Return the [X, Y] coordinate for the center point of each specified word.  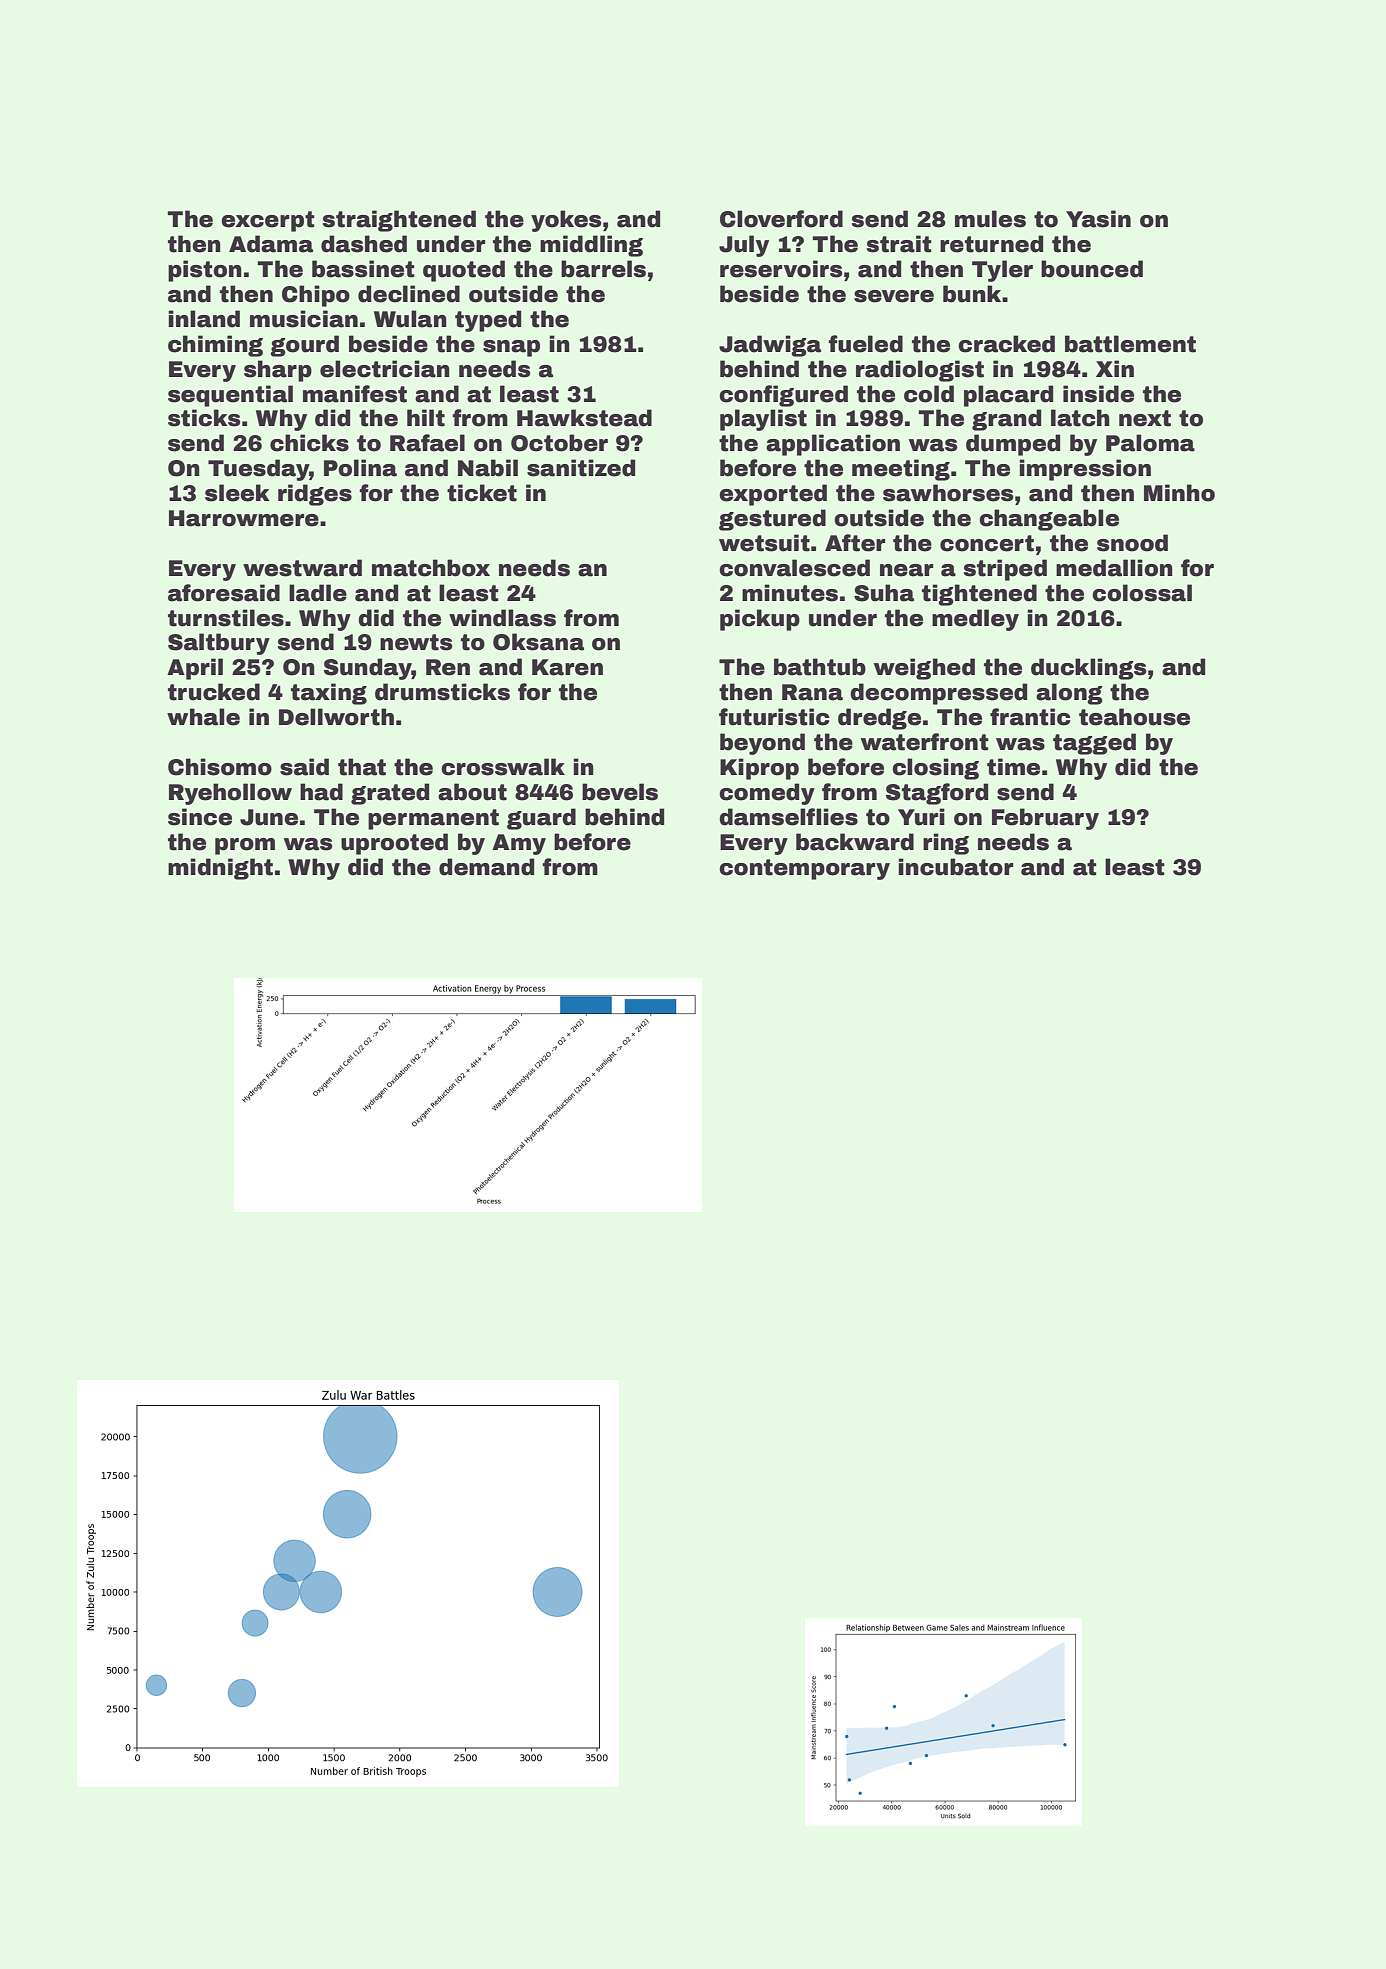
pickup [760, 620]
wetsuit [764, 543]
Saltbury [219, 644]
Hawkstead [584, 418]
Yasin [1098, 219]
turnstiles [226, 618]
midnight [220, 869]
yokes [566, 221]
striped [1005, 570]
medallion [1114, 568]
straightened [399, 221]
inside [1098, 394]
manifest [355, 394]
